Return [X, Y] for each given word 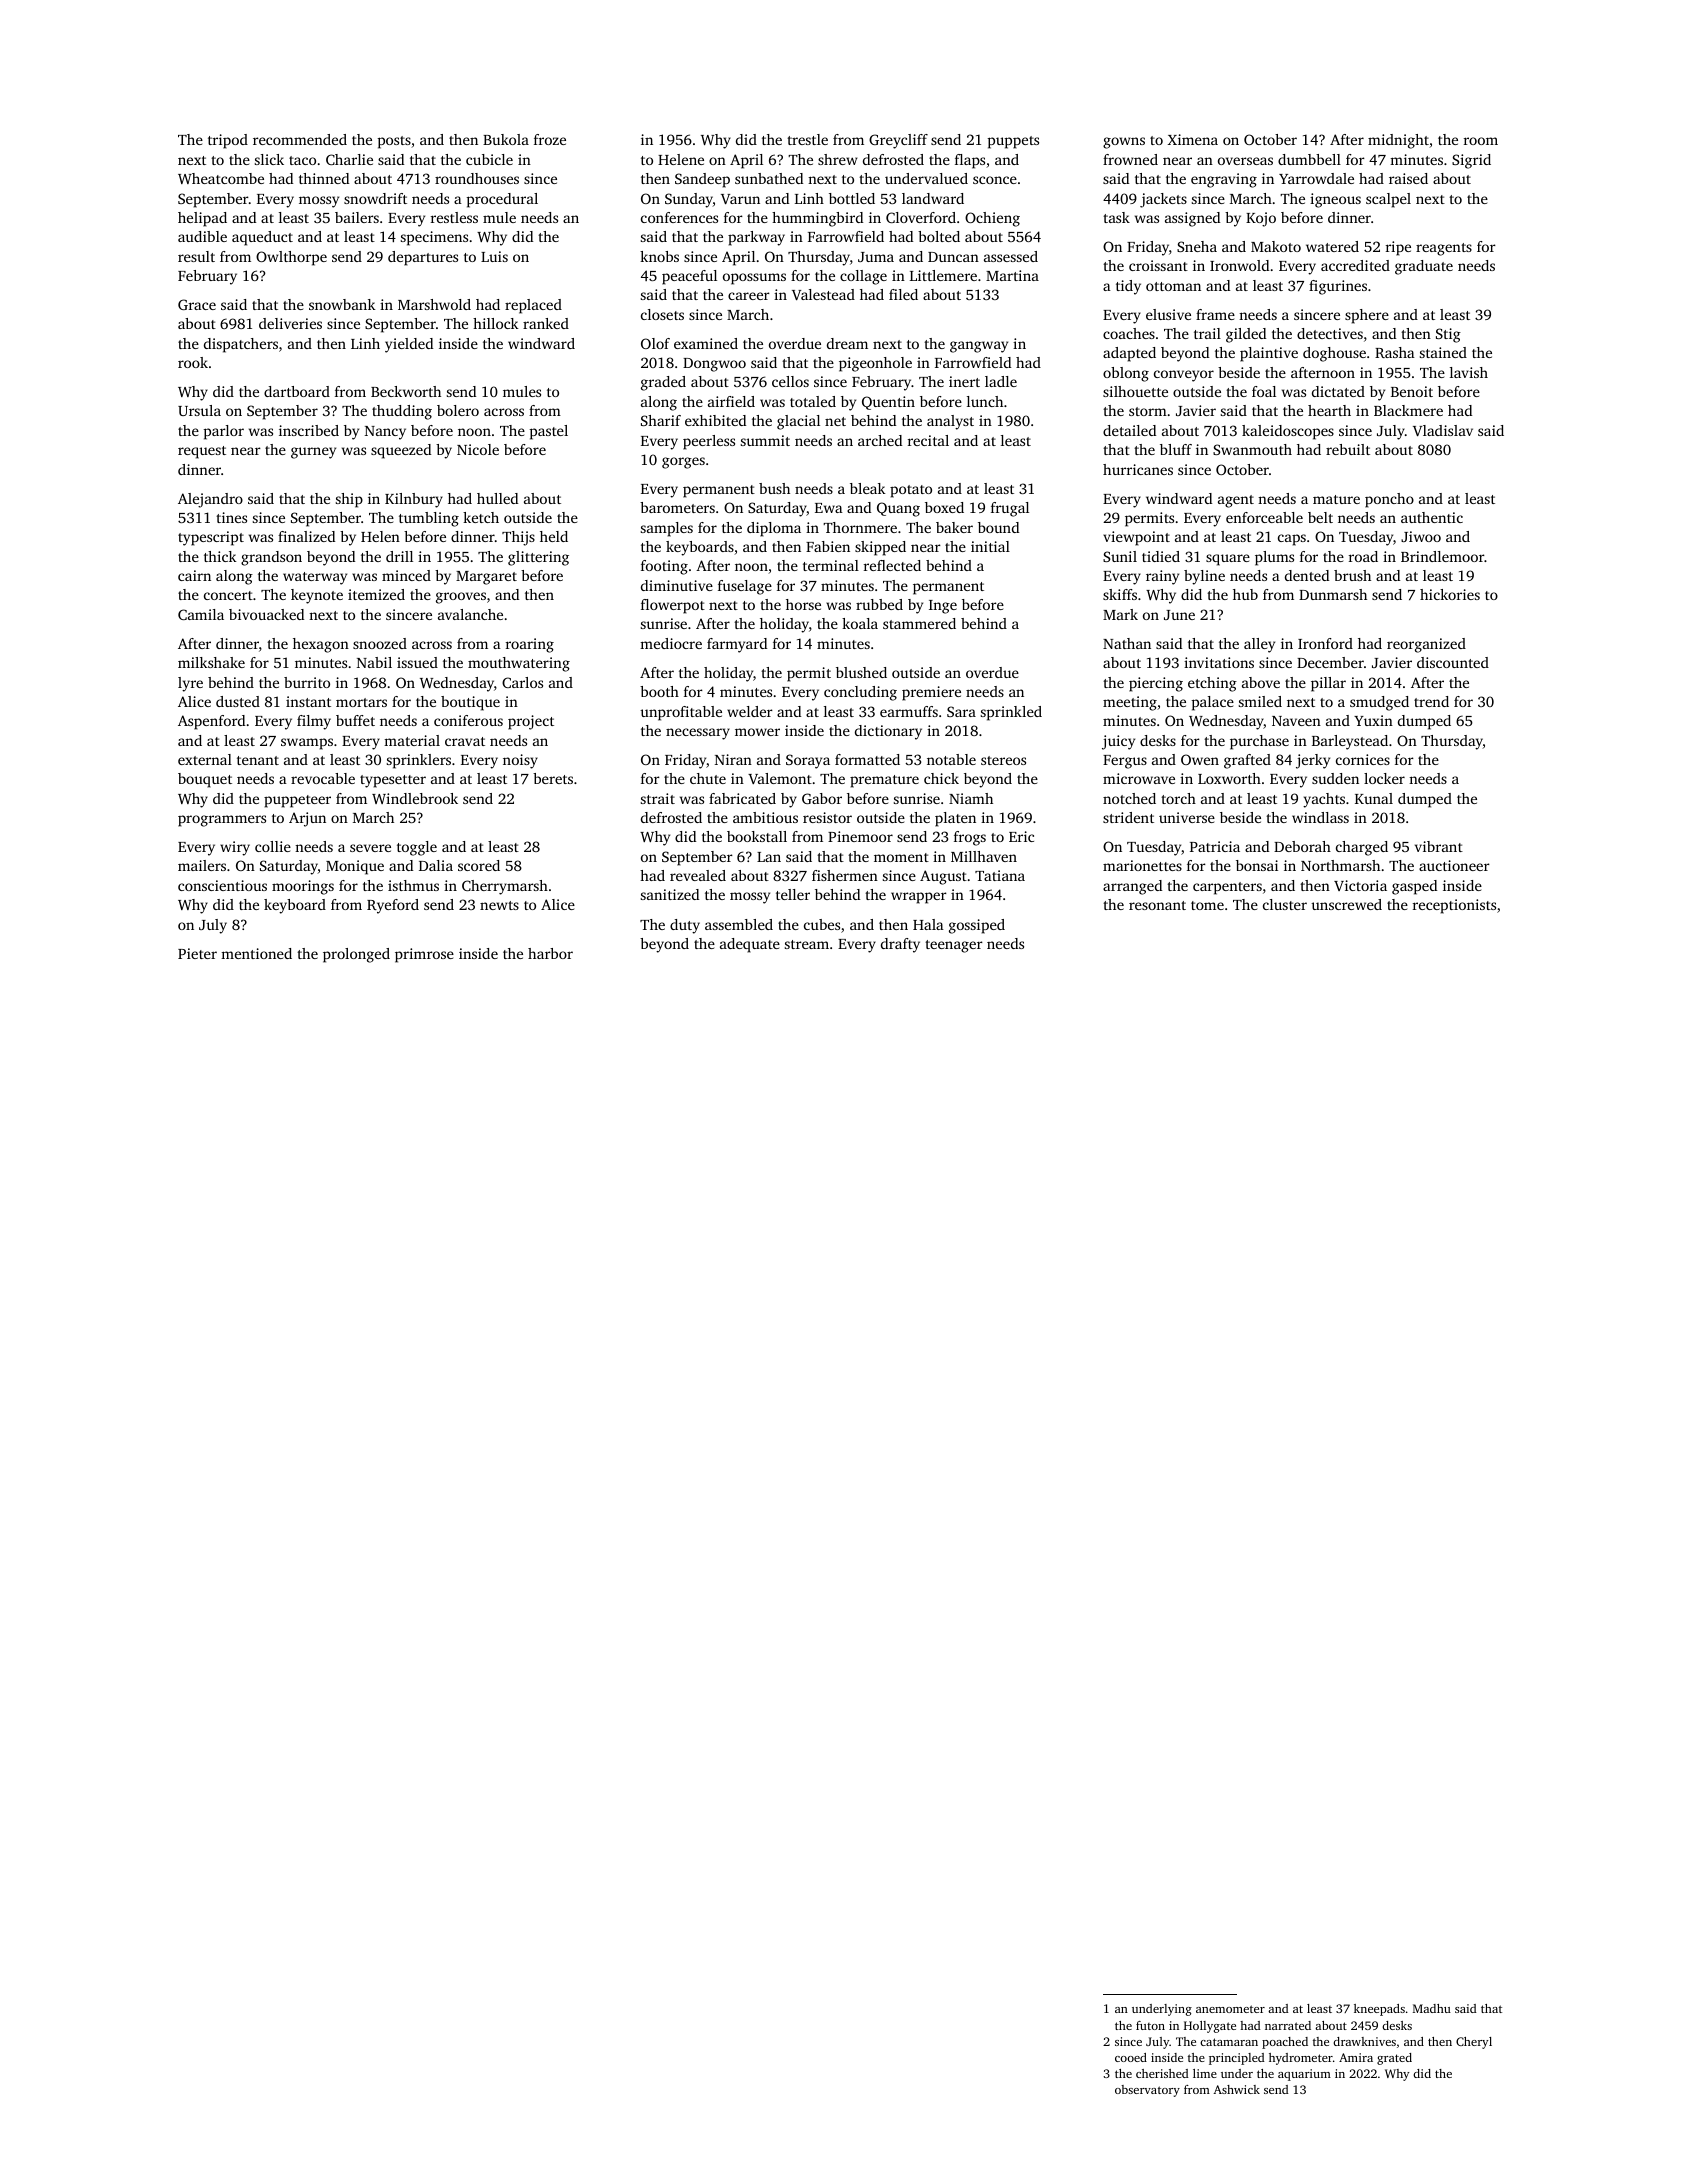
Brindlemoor [1442, 556]
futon [1150, 2025]
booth [659, 691]
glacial [798, 422]
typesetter [393, 781]
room [1481, 141]
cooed [1131, 2057]
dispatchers [241, 345]
